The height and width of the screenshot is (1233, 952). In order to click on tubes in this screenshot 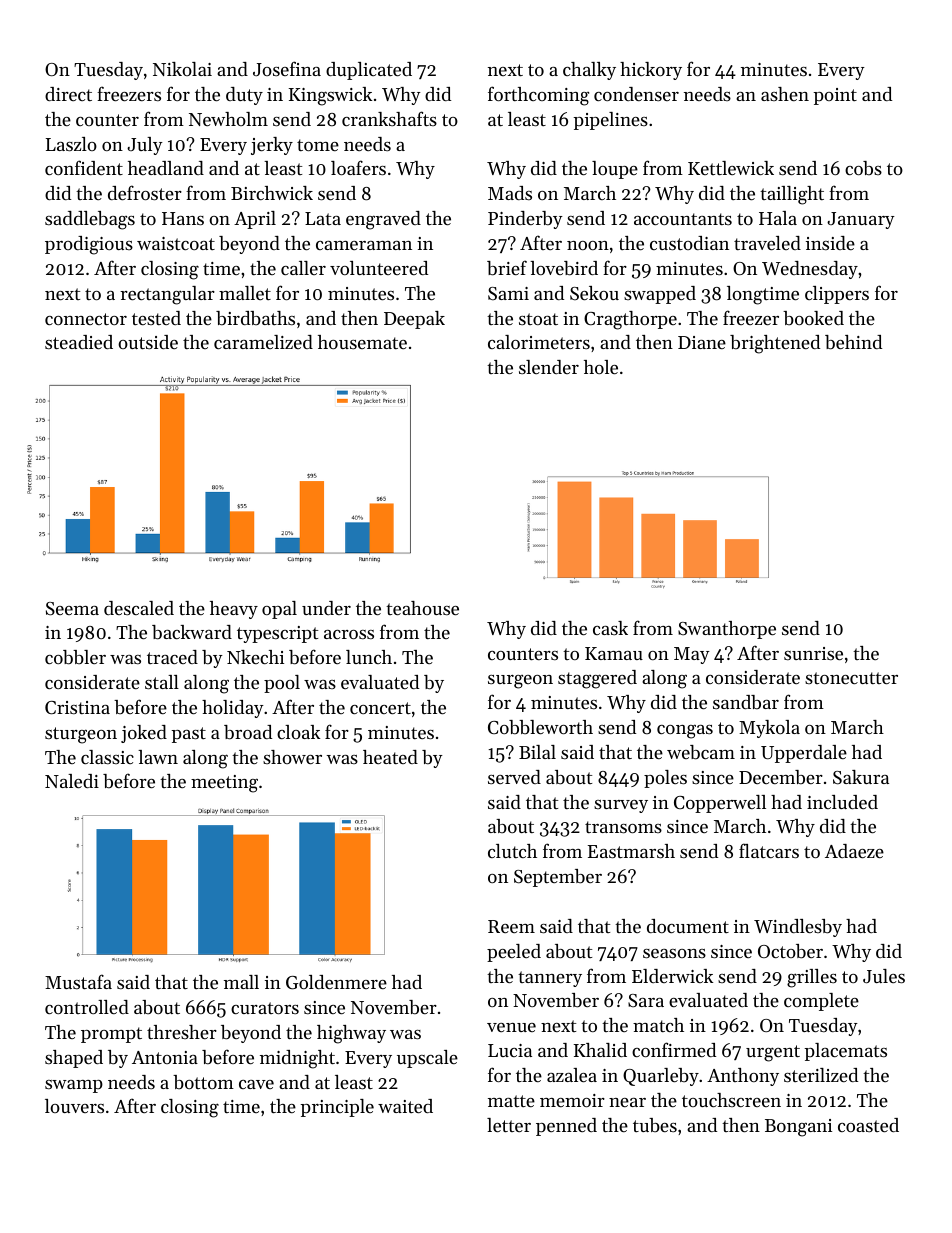, I will do `click(655, 1125)`.
